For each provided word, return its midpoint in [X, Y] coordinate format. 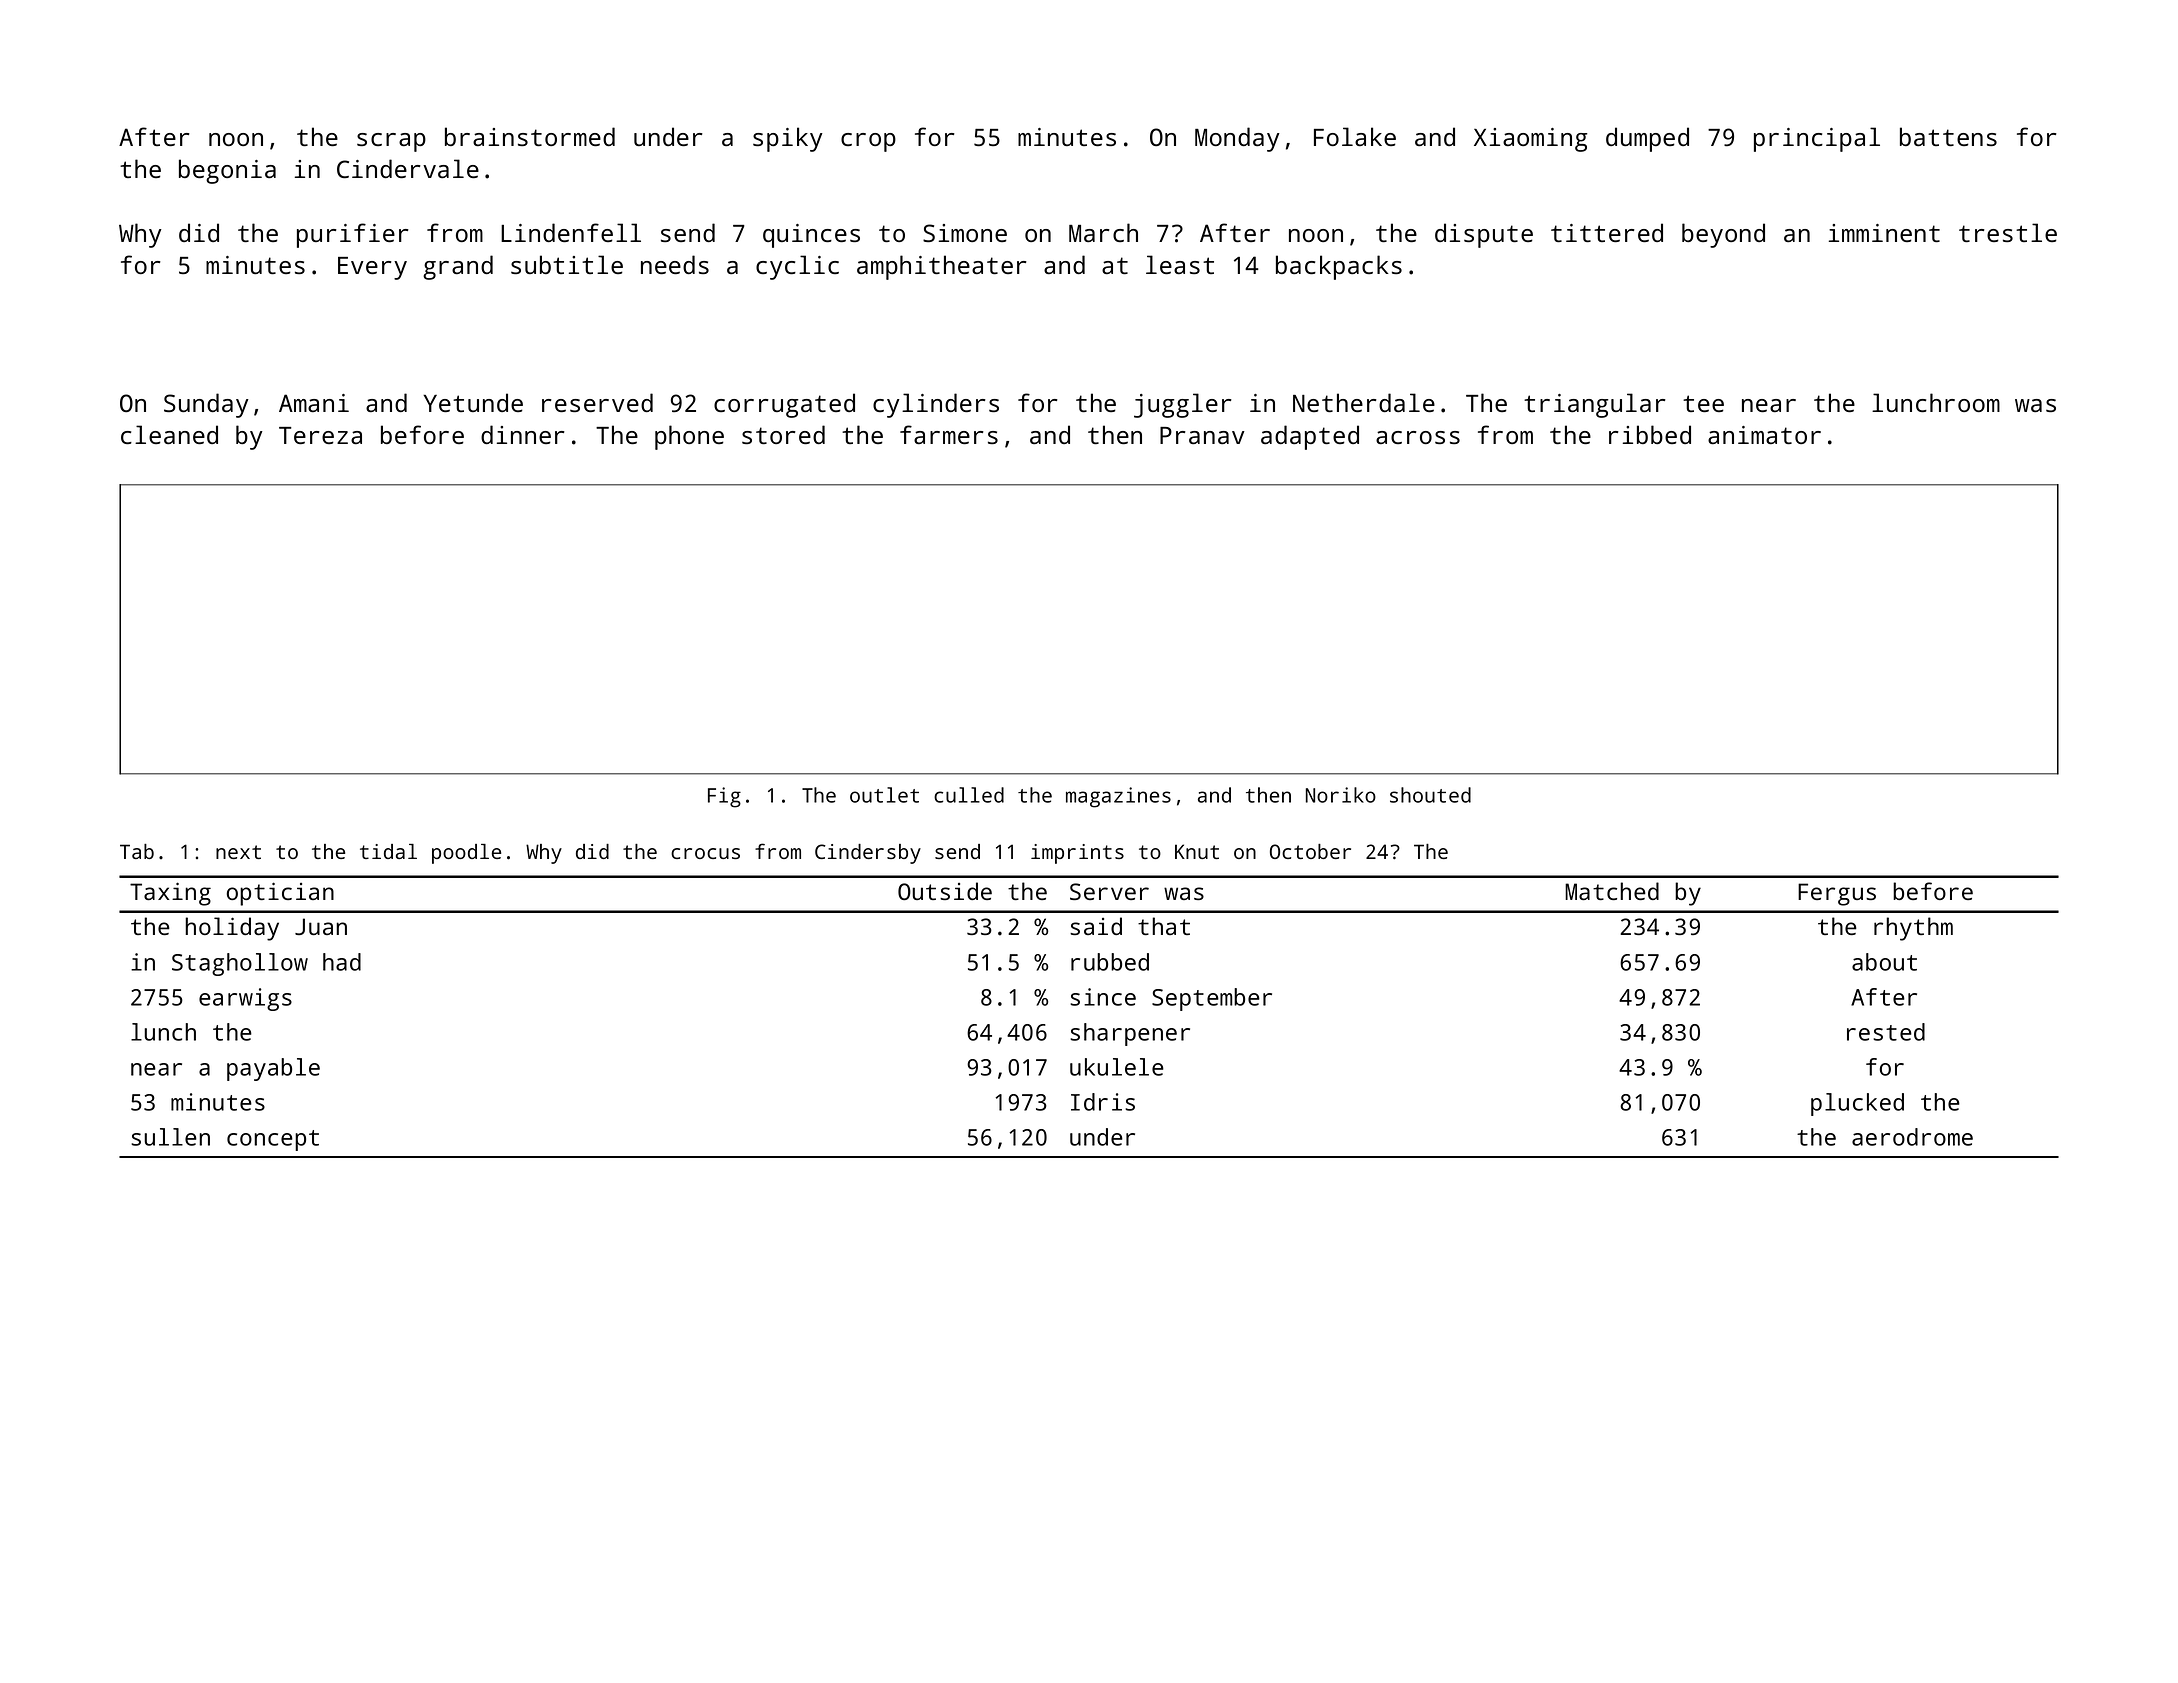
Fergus [1837, 894]
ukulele [1117, 1067]
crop [868, 142]
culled [969, 795]
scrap [391, 142]
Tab [137, 851]
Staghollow [240, 964]
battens [1948, 136]
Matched [1612, 891]
